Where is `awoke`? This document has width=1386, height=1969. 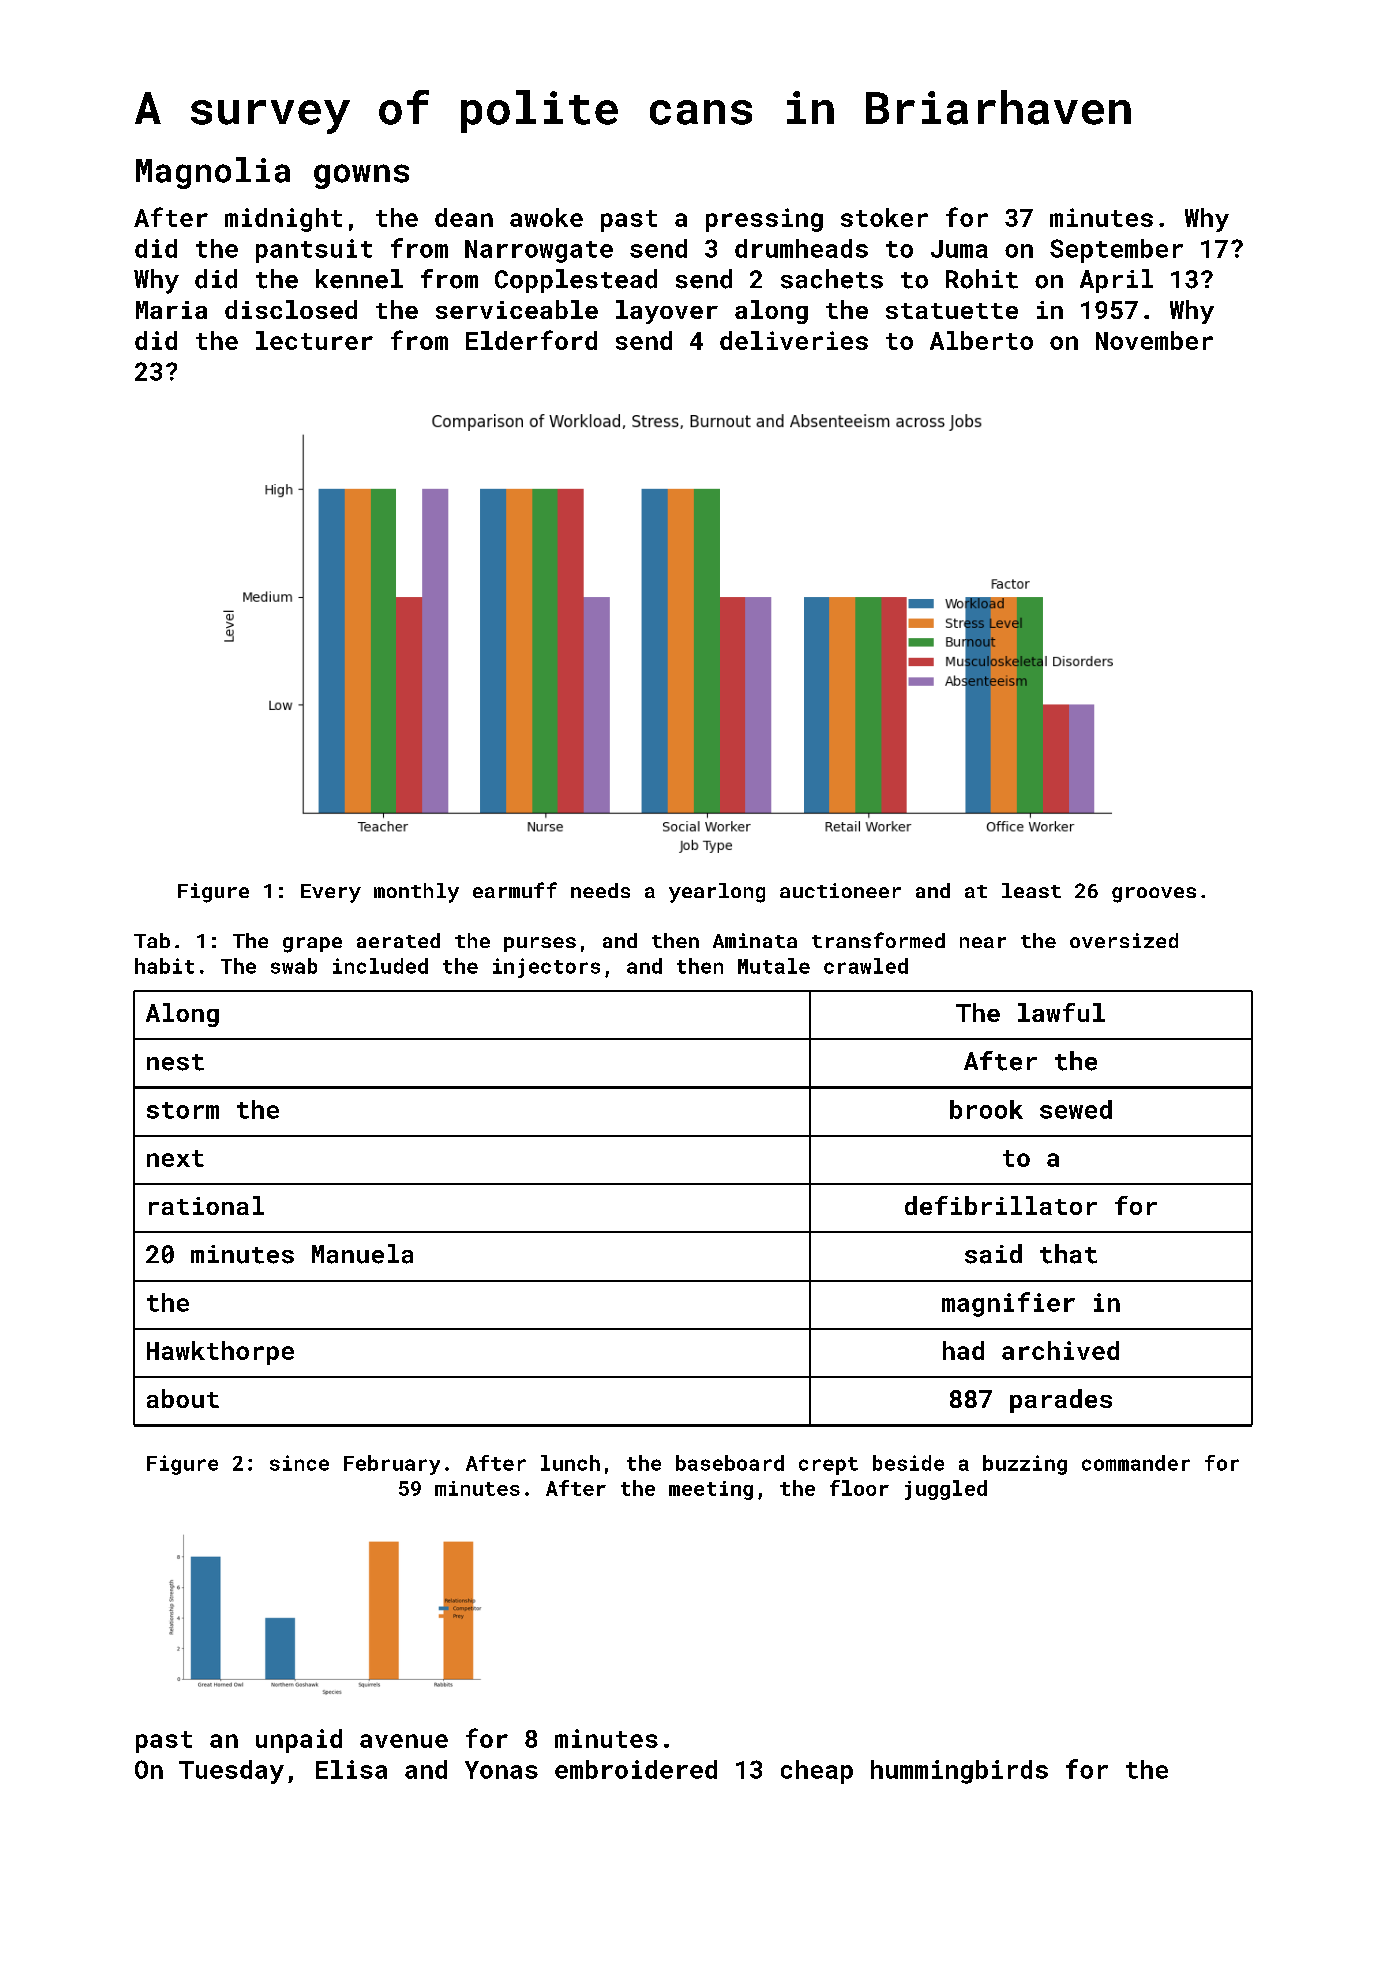 awoke is located at coordinates (546, 217).
